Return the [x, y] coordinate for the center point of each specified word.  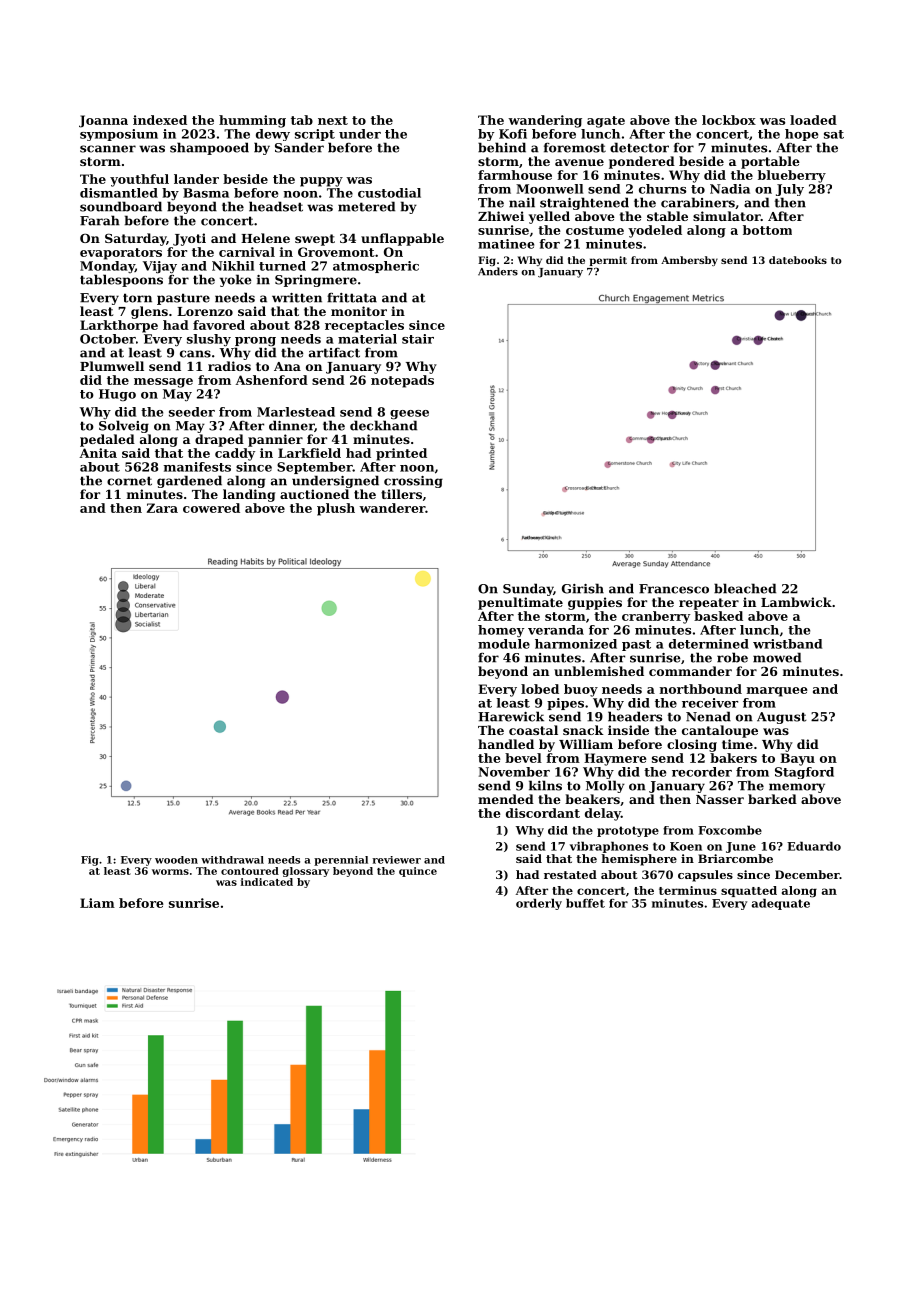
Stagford [804, 773]
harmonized [576, 644]
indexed [160, 120]
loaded [813, 120]
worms [170, 872]
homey [501, 631]
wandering [545, 121]
